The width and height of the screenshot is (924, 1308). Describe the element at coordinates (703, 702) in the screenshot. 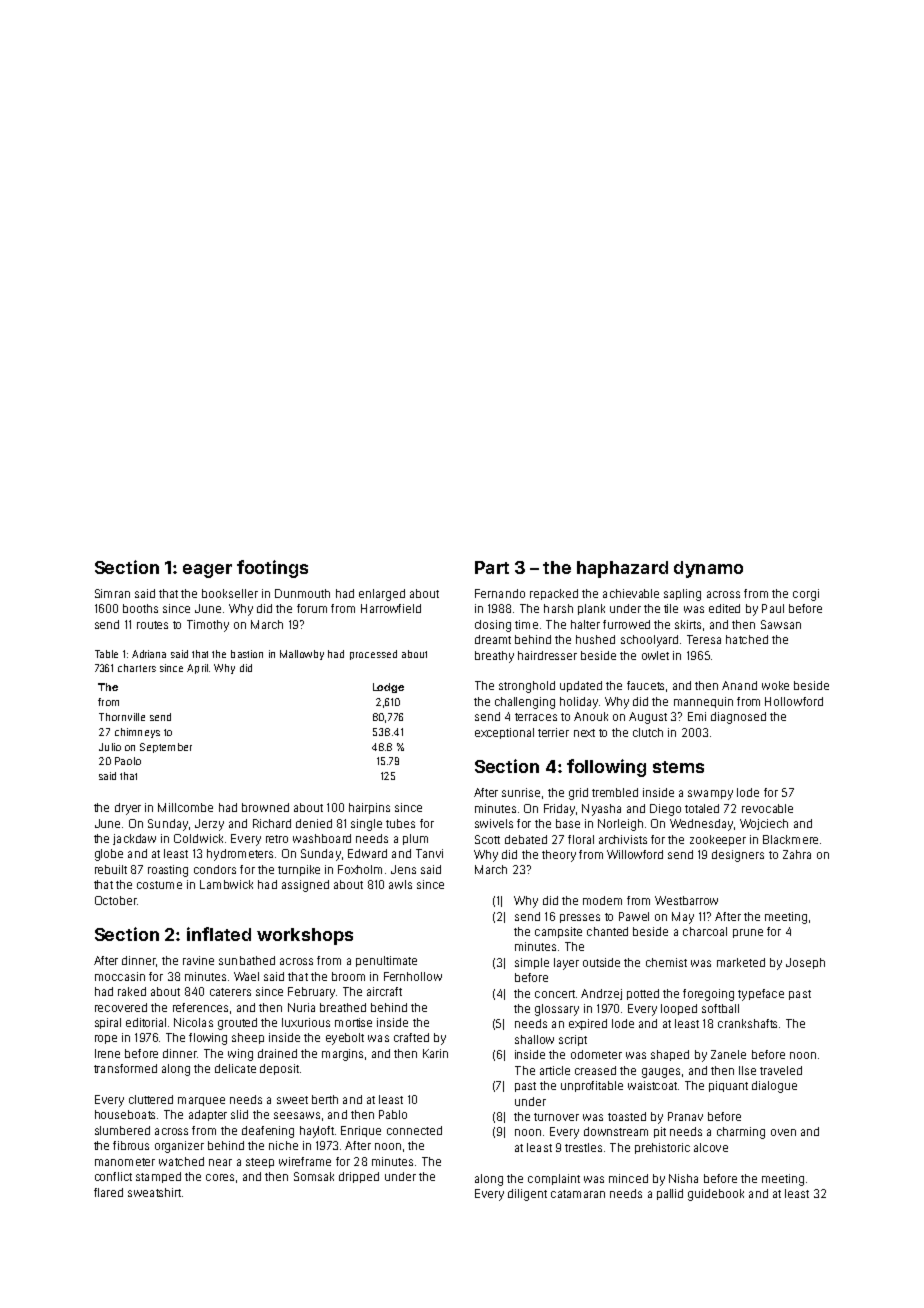

I see `mannequin` at that location.
